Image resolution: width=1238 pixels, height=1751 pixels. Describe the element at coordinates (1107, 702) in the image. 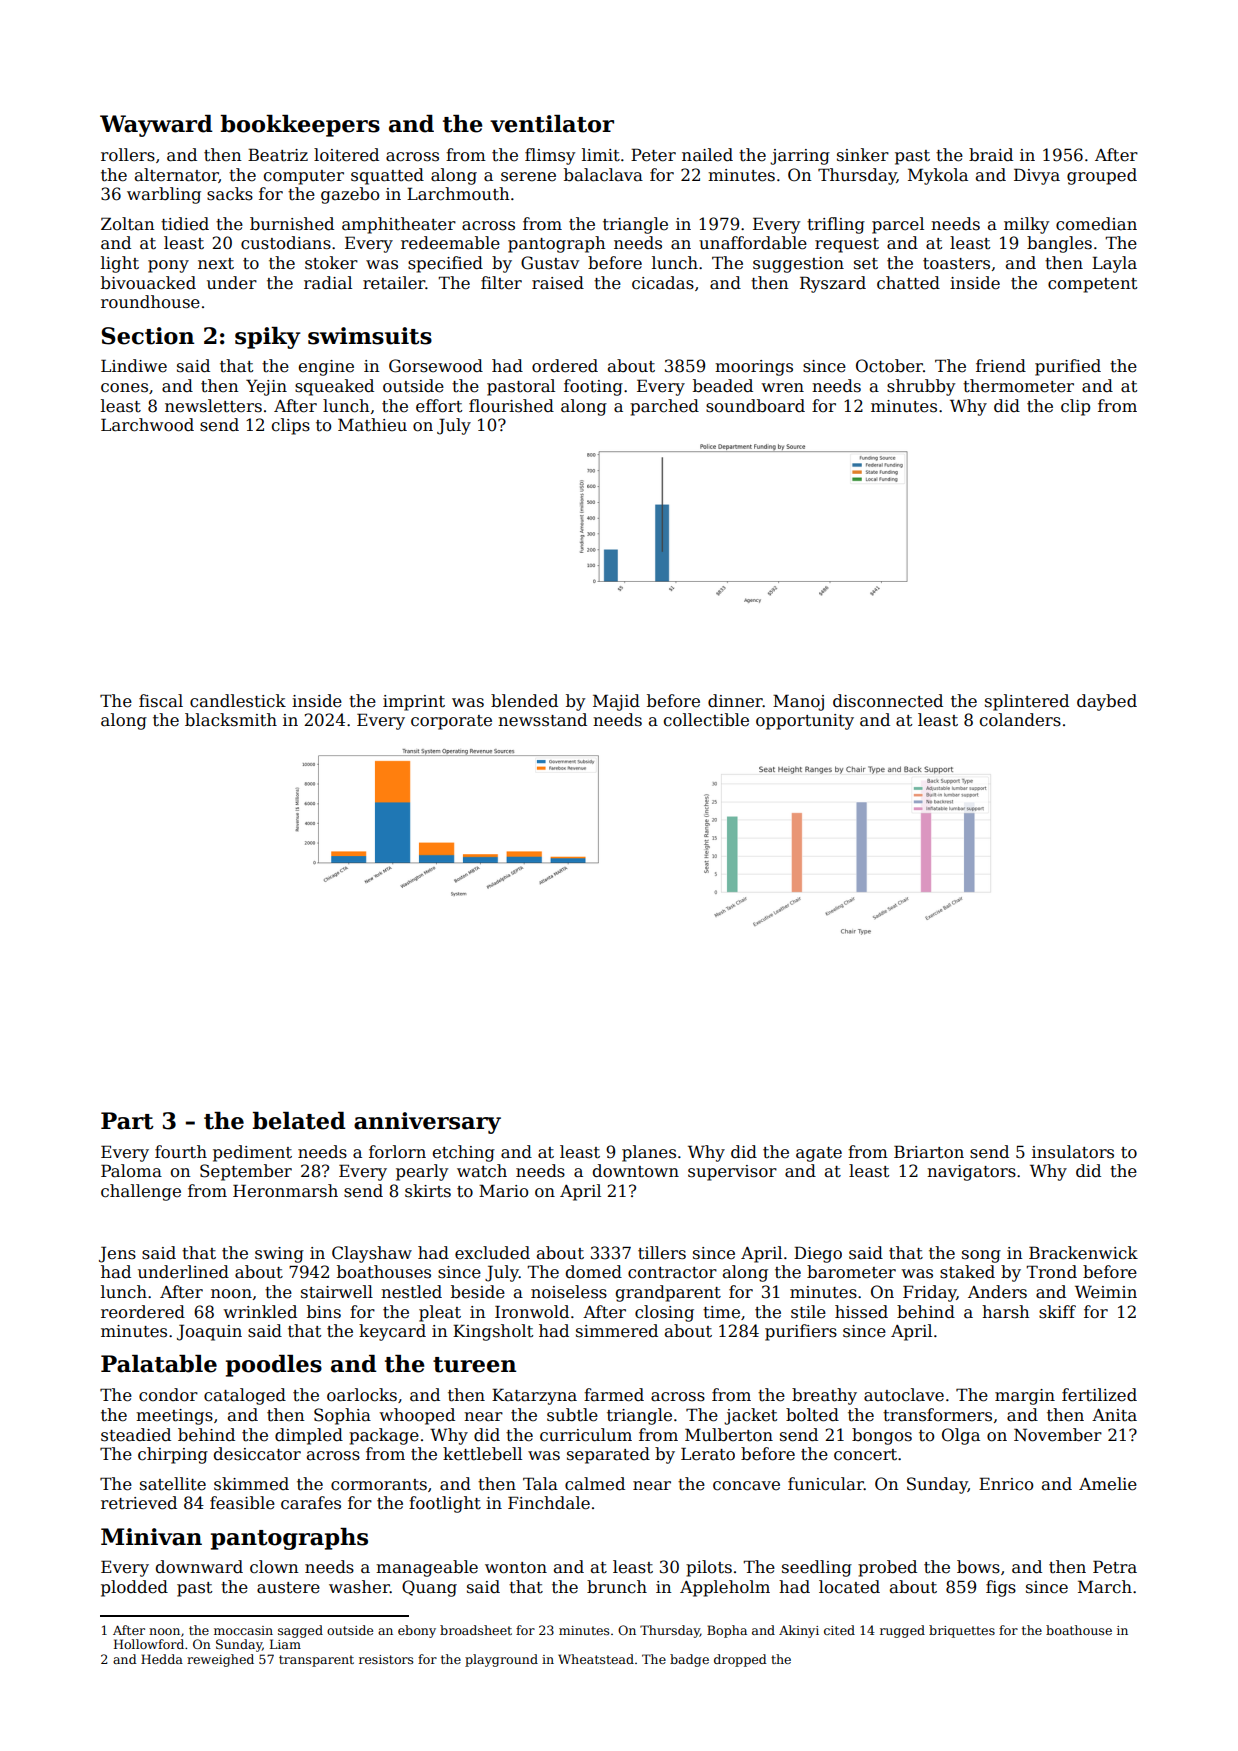

I see `daybed` at that location.
